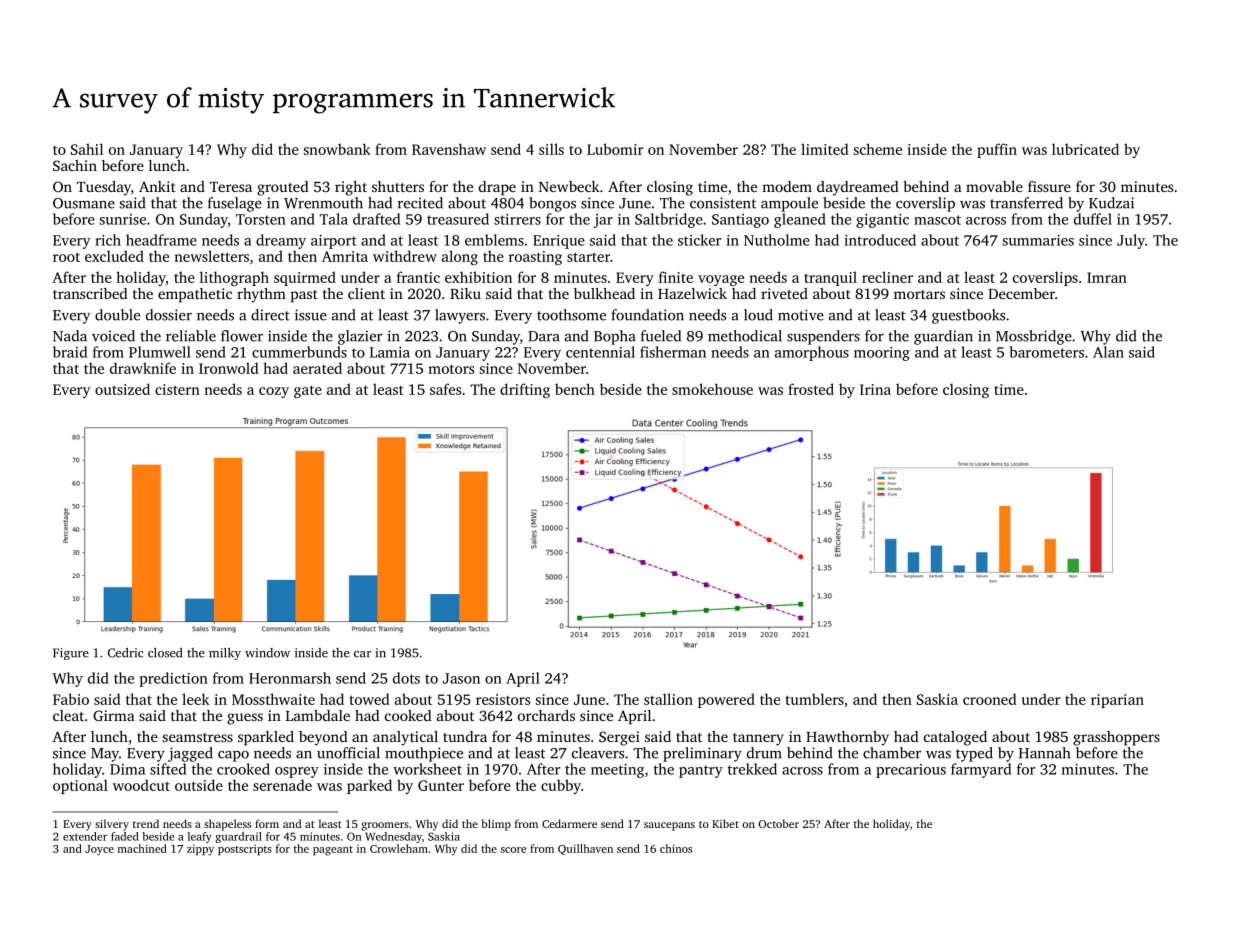 This screenshot has height=952, width=1233. What do you see at coordinates (668, 699) in the screenshot?
I see `stallion` at bounding box center [668, 699].
